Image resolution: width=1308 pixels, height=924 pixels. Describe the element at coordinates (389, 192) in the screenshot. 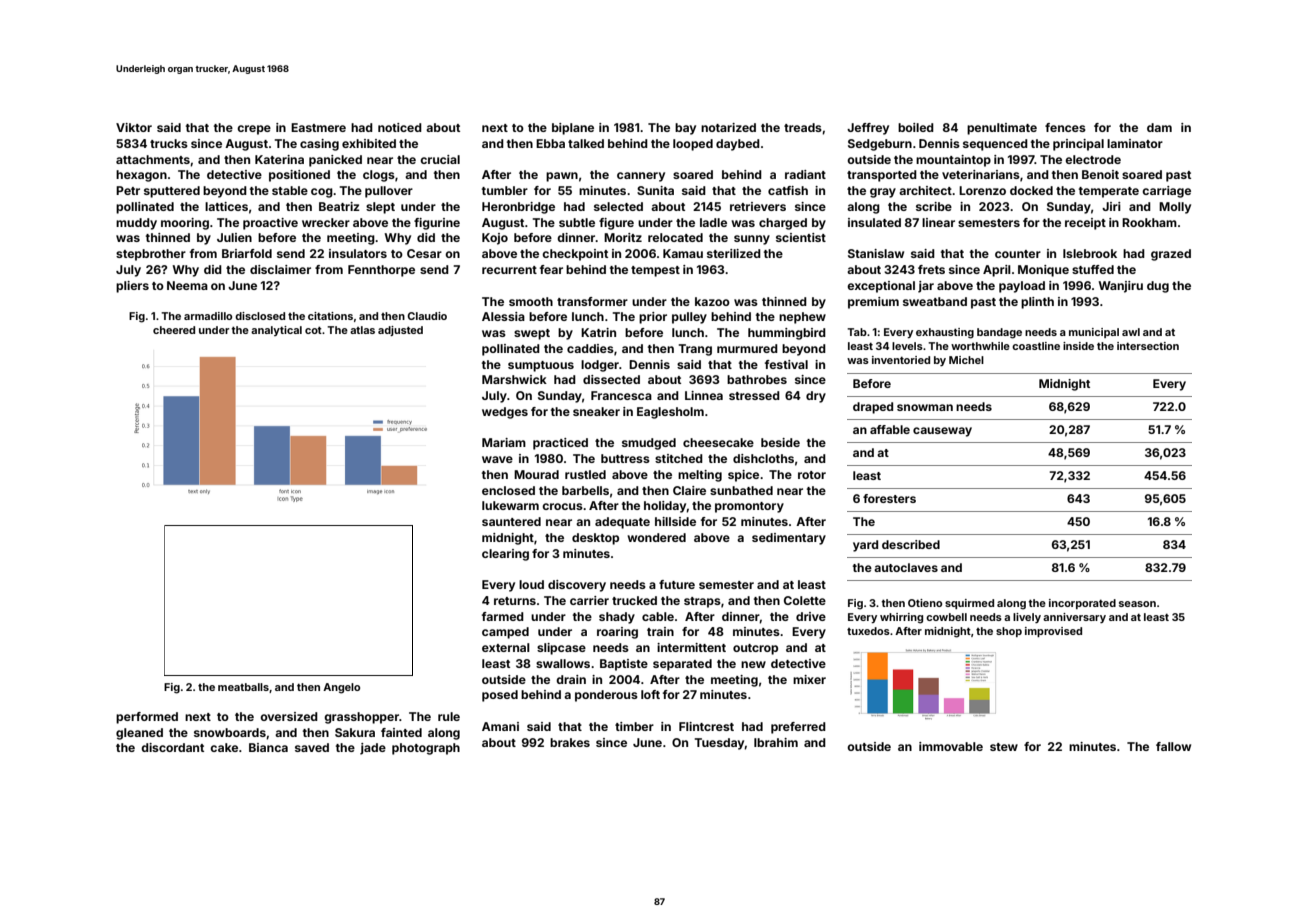

I see `pullover` at that location.
